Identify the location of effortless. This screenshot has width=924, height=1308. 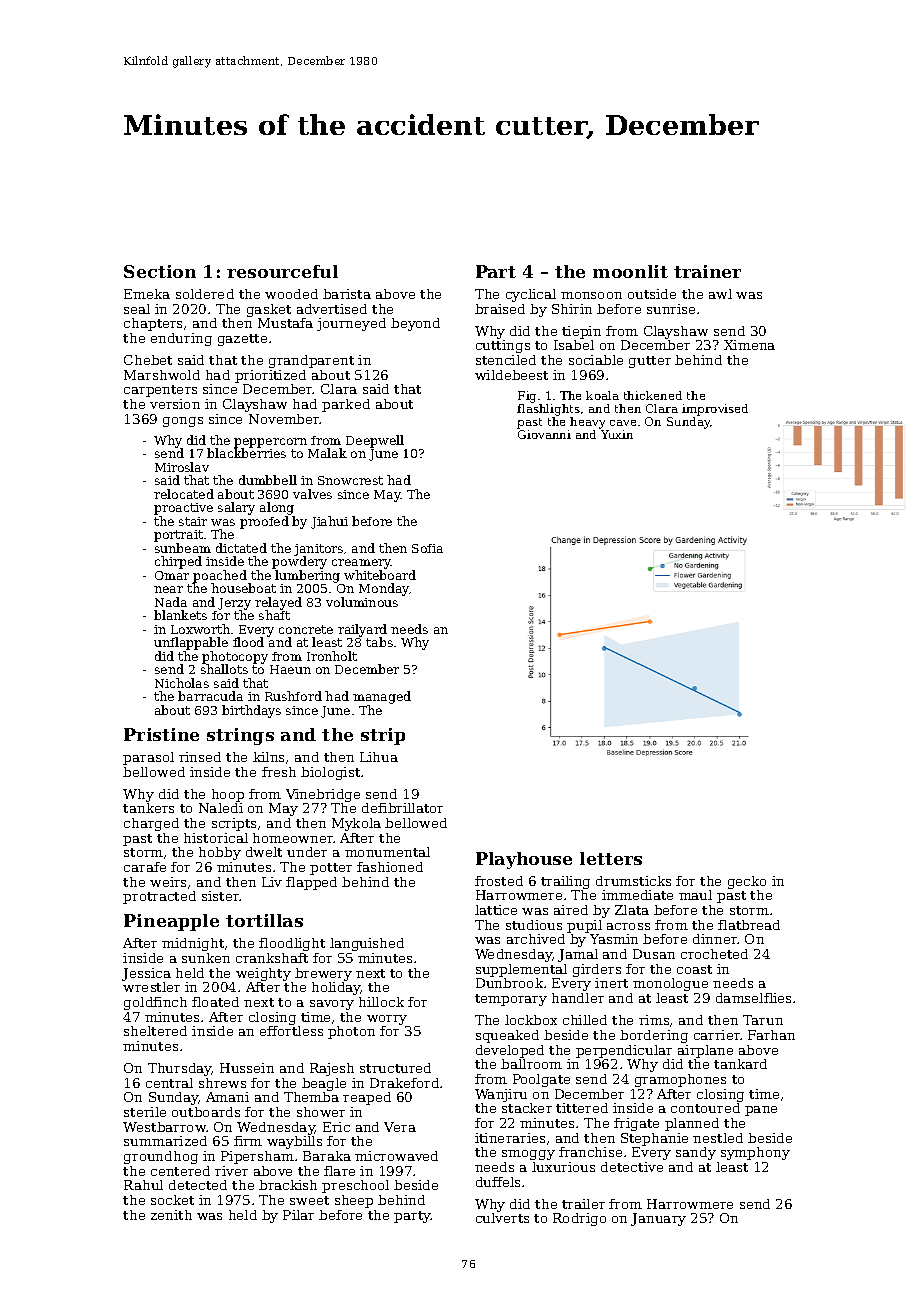
(291, 1031).
